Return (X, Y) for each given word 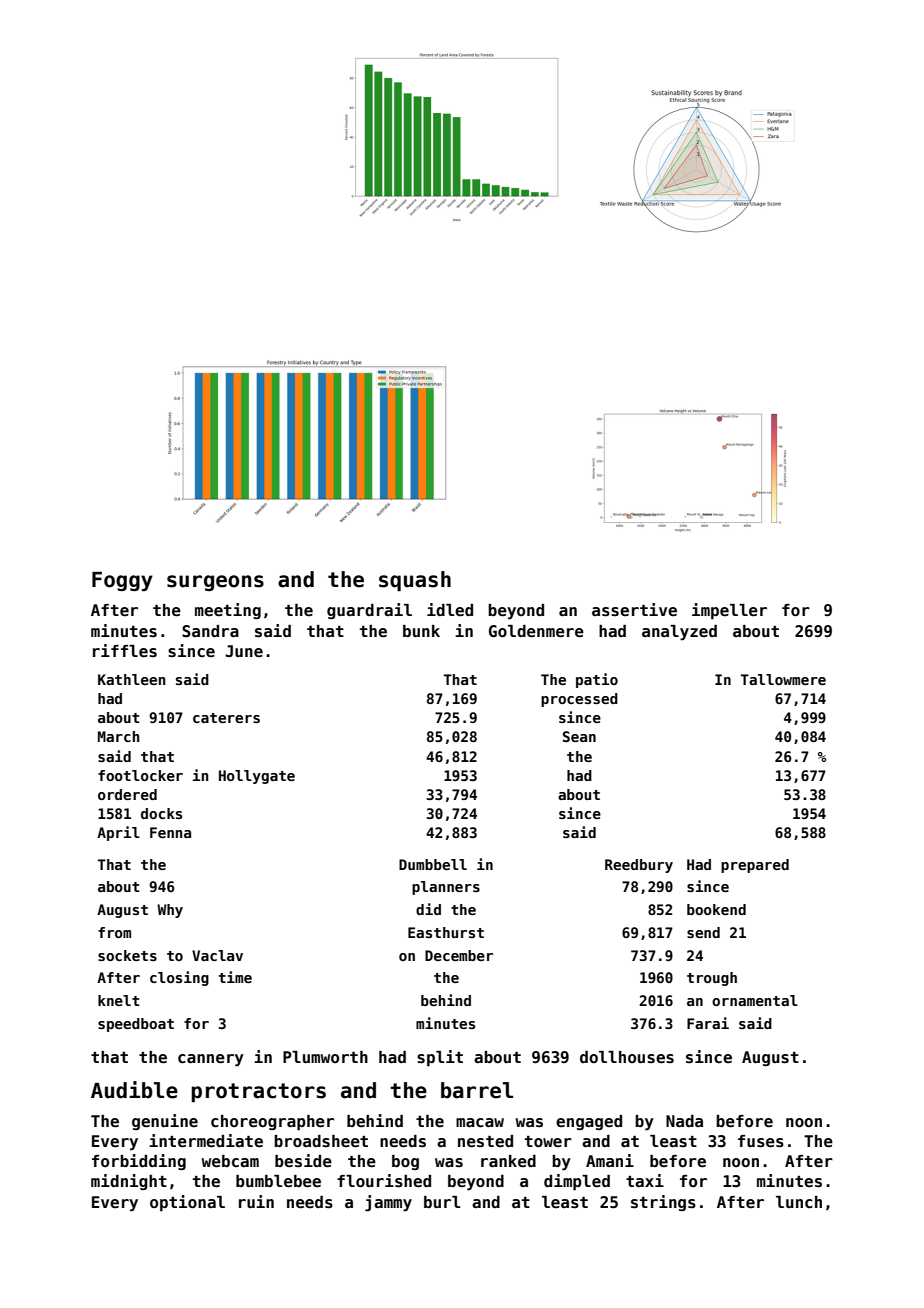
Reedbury (639, 866)
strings (663, 1203)
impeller (729, 611)
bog (405, 1162)
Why (170, 911)
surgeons (215, 583)
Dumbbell (433, 864)
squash (415, 581)
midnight (129, 1182)
